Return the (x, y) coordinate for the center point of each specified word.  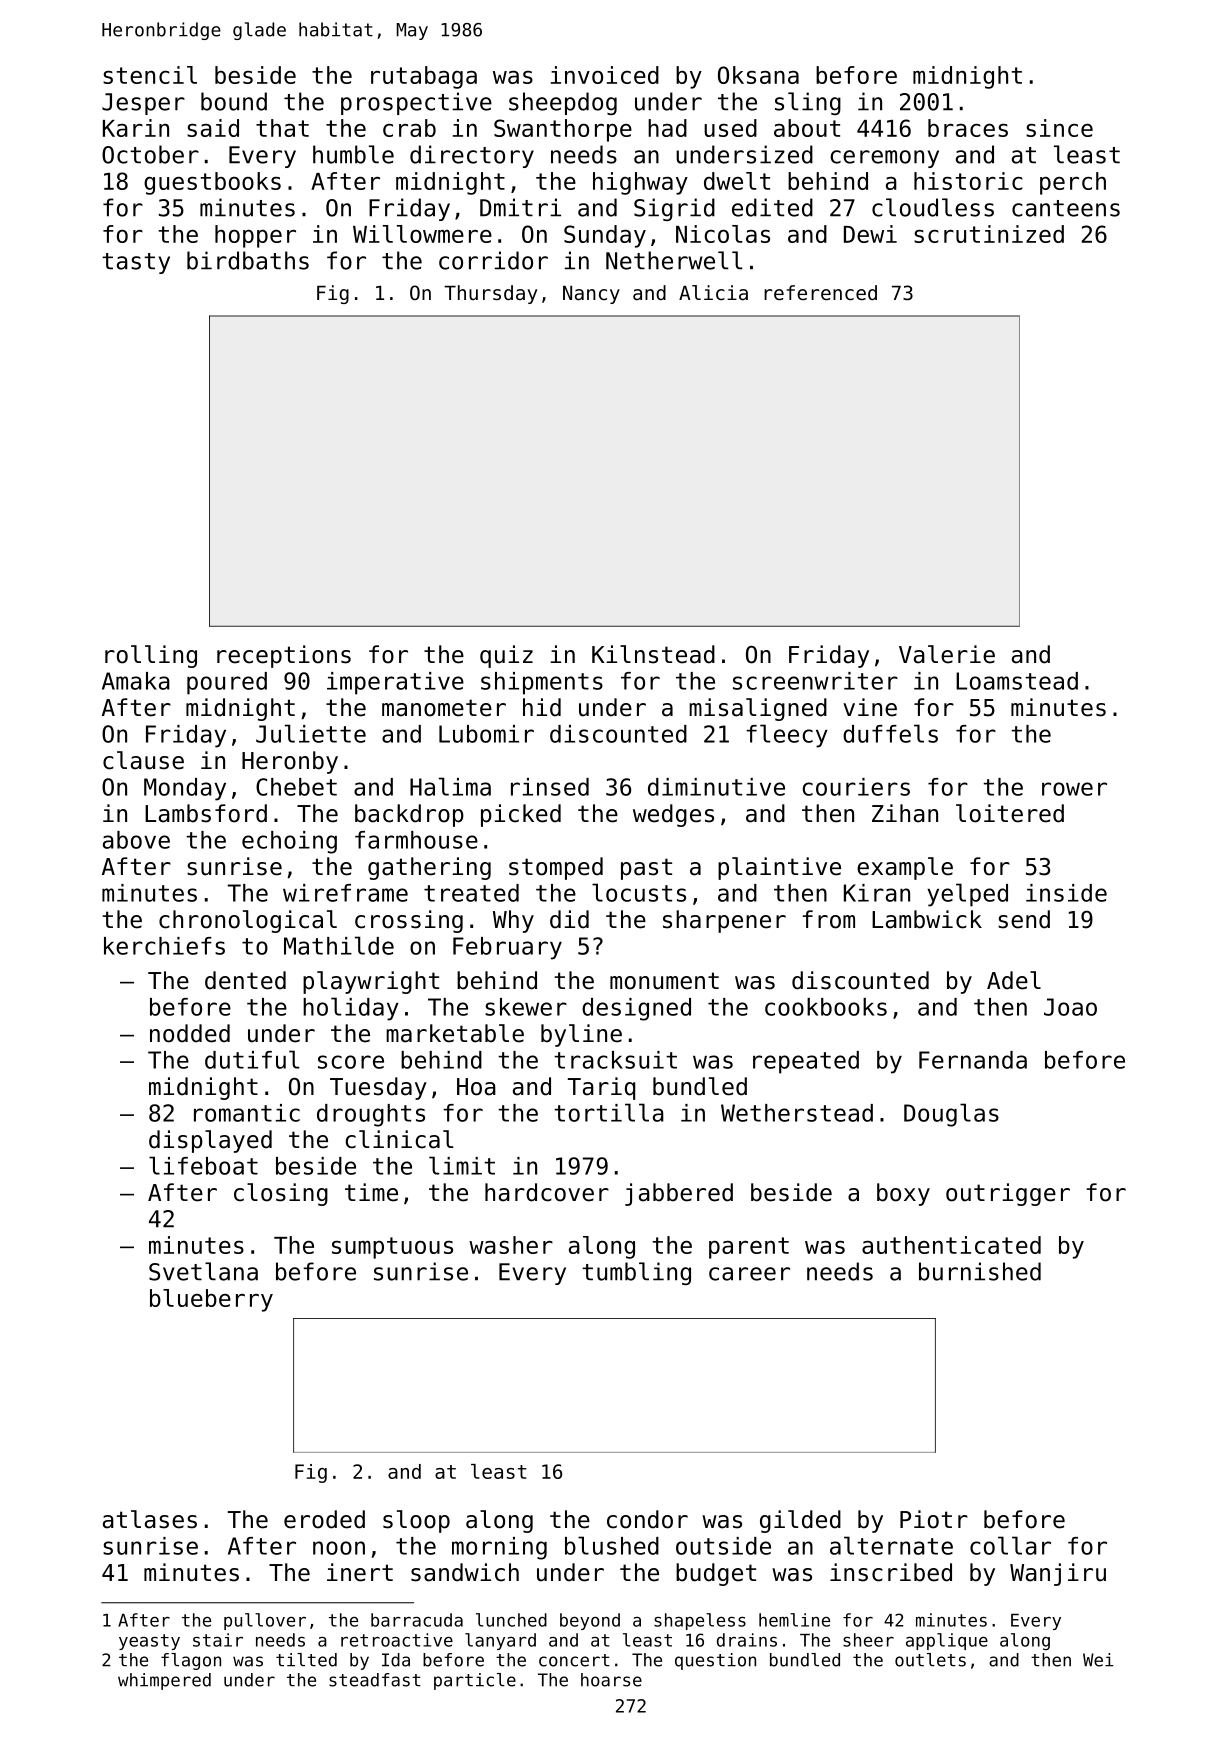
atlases (150, 1519)
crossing (409, 921)
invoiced (605, 75)
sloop (416, 1521)
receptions (284, 656)
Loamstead (1017, 681)
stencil (150, 75)
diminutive (716, 787)
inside (1066, 893)
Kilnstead (653, 654)
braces (968, 128)
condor (647, 1519)
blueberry (211, 1300)
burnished (980, 1271)
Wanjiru (1058, 1574)
